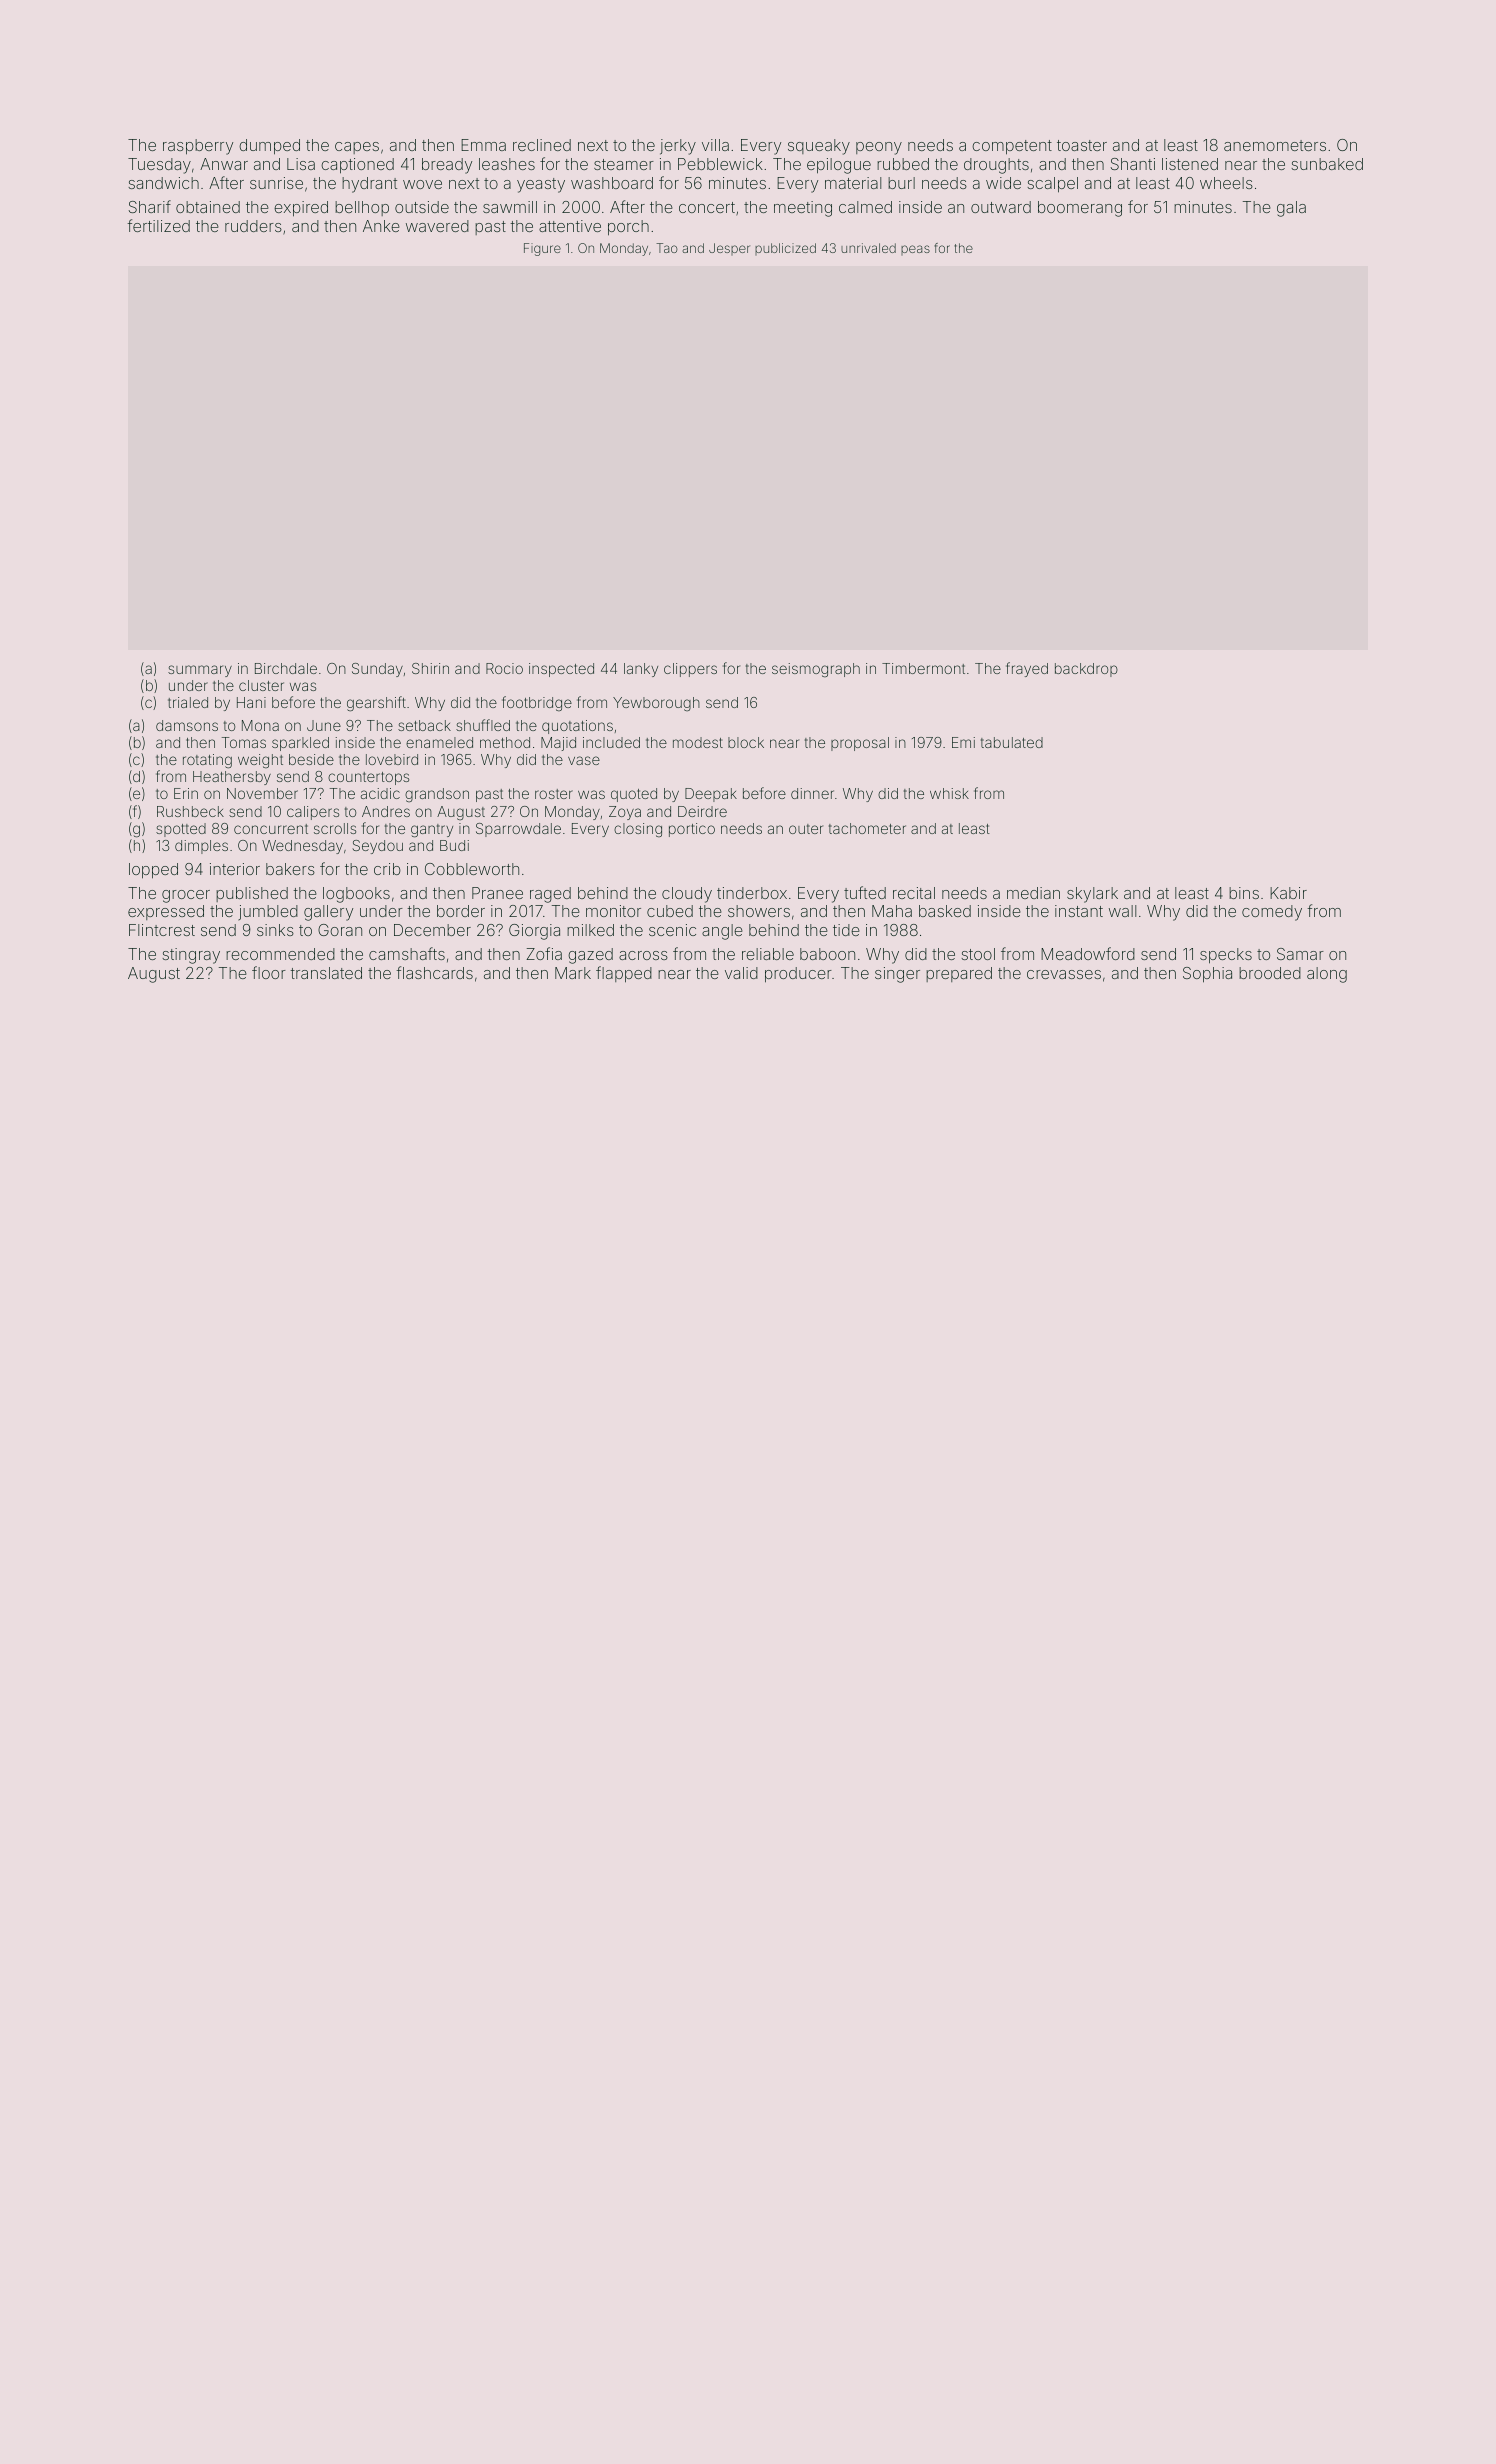 The width and height of the page is (1496, 2464). I want to click on Anwar, so click(224, 164).
